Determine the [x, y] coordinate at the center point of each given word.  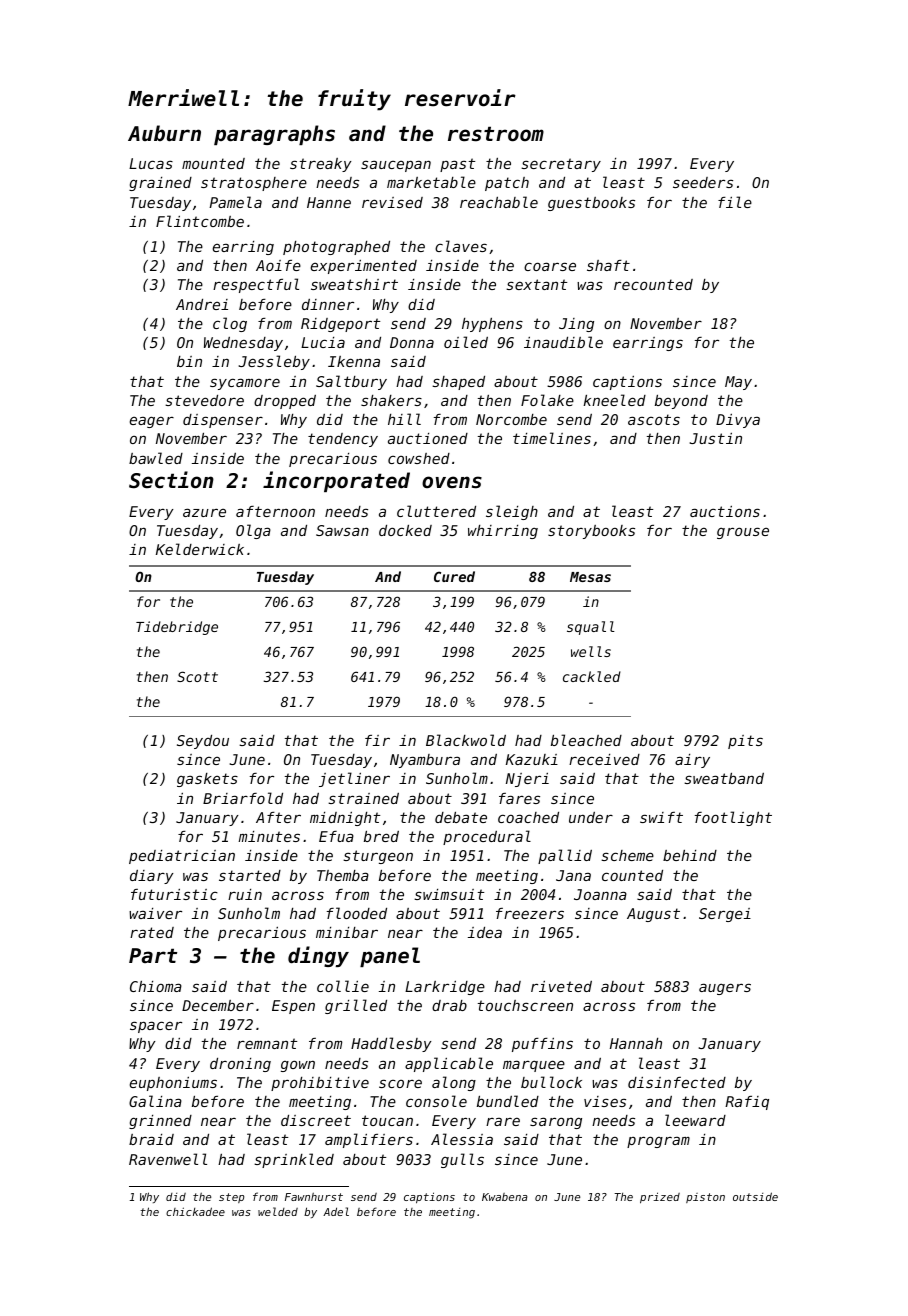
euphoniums [173, 1084]
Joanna [600, 894]
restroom [496, 134]
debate [461, 817]
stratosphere [254, 184]
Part [153, 955]
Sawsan [342, 530]
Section [171, 480]
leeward [695, 1120]
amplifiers [369, 1140]
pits [745, 742]
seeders [703, 182]
